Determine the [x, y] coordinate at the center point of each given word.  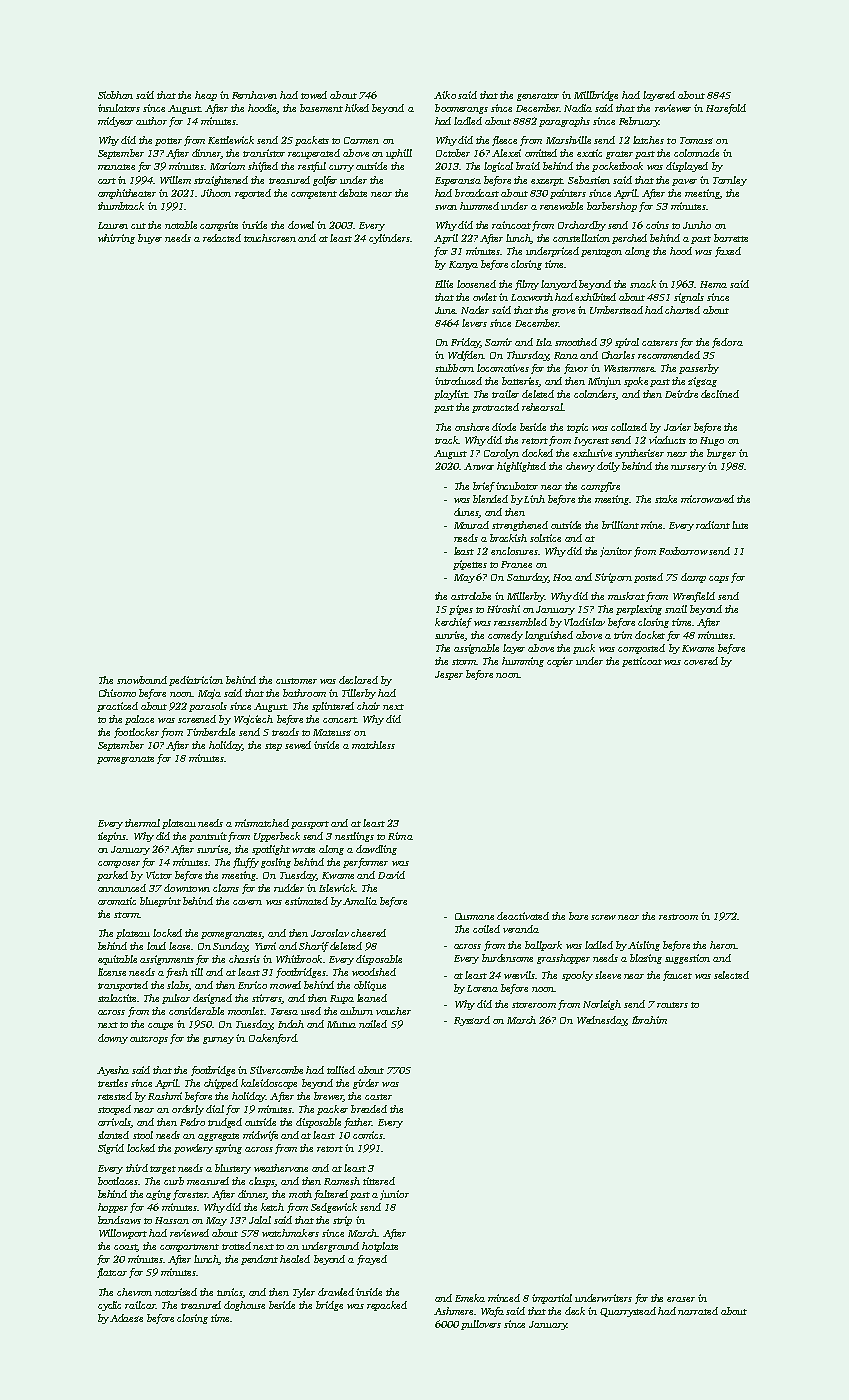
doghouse [244, 1306]
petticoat [642, 662]
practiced [117, 707]
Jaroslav [330, 933]
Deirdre [681, 394]
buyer [150, 239]
